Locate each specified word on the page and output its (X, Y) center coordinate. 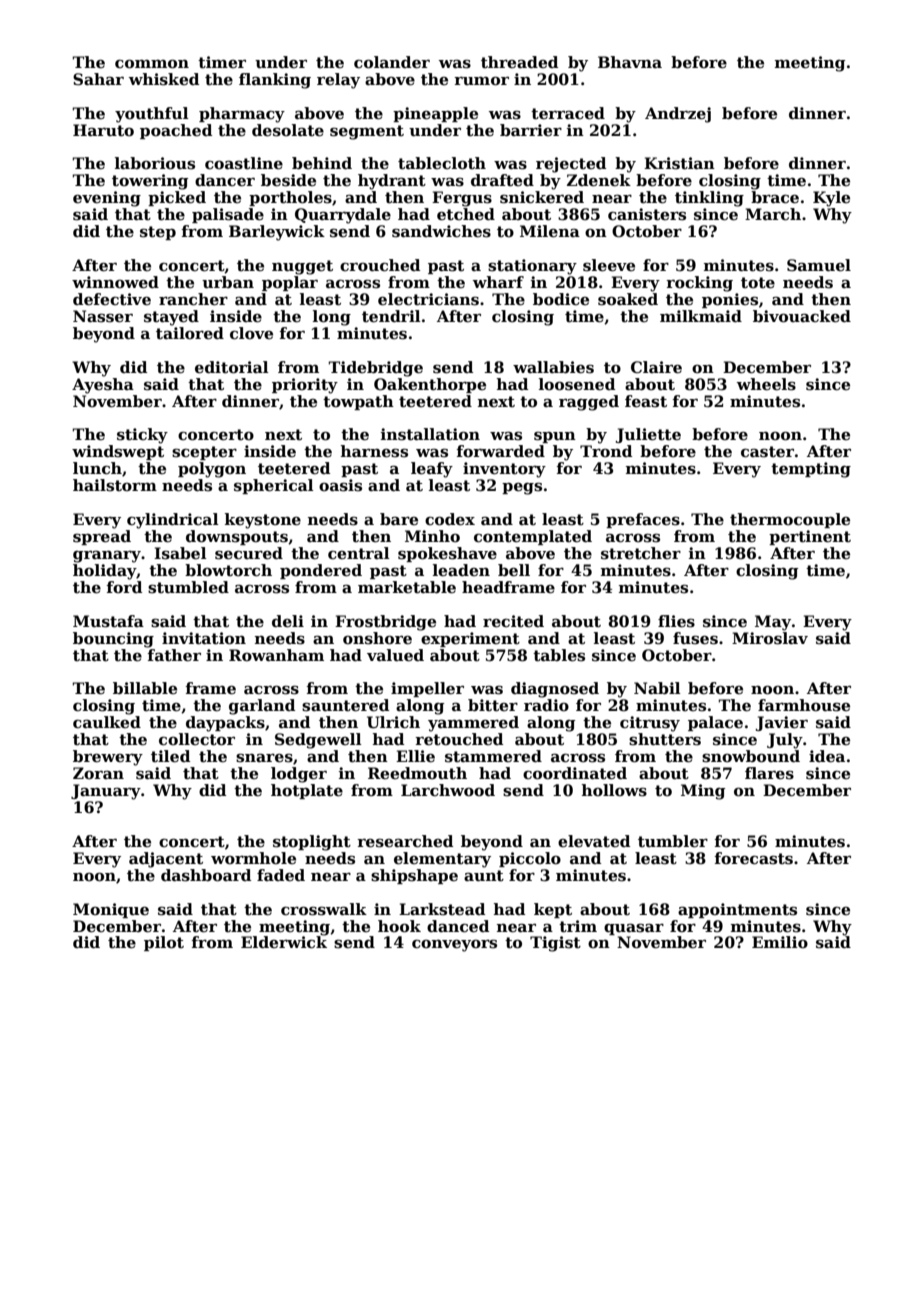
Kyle (831, 199)
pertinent (810, 537)
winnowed (115, 282)
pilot (164, 943)
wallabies (553, 367)
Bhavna (630, 62)
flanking (275, 81)
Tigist (555, 944)
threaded (519, 62)
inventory (504, 470)
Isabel (180, 553)
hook (399, 926)
